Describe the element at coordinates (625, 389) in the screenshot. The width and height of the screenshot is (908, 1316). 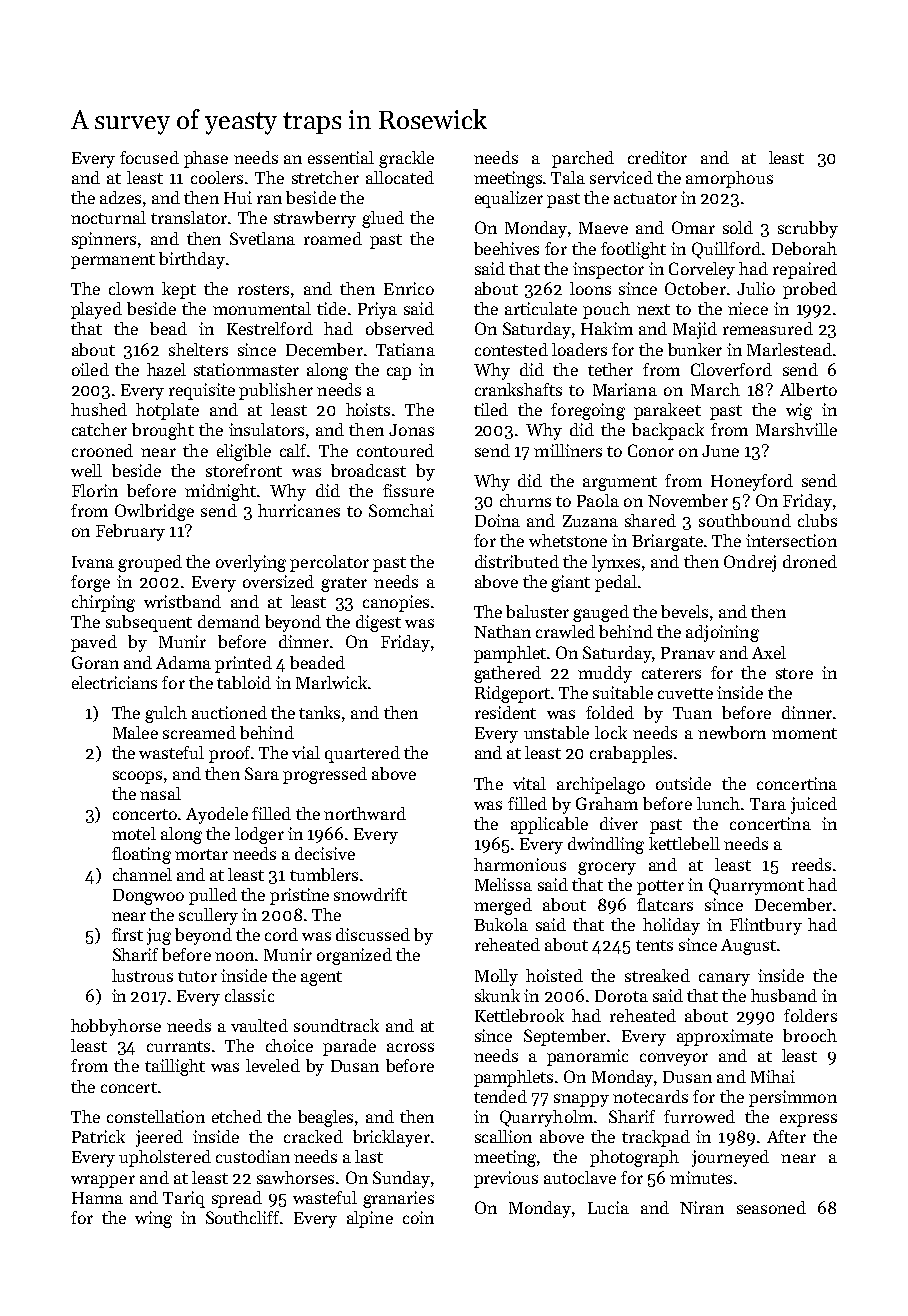
I see `Mariana` at that location.
